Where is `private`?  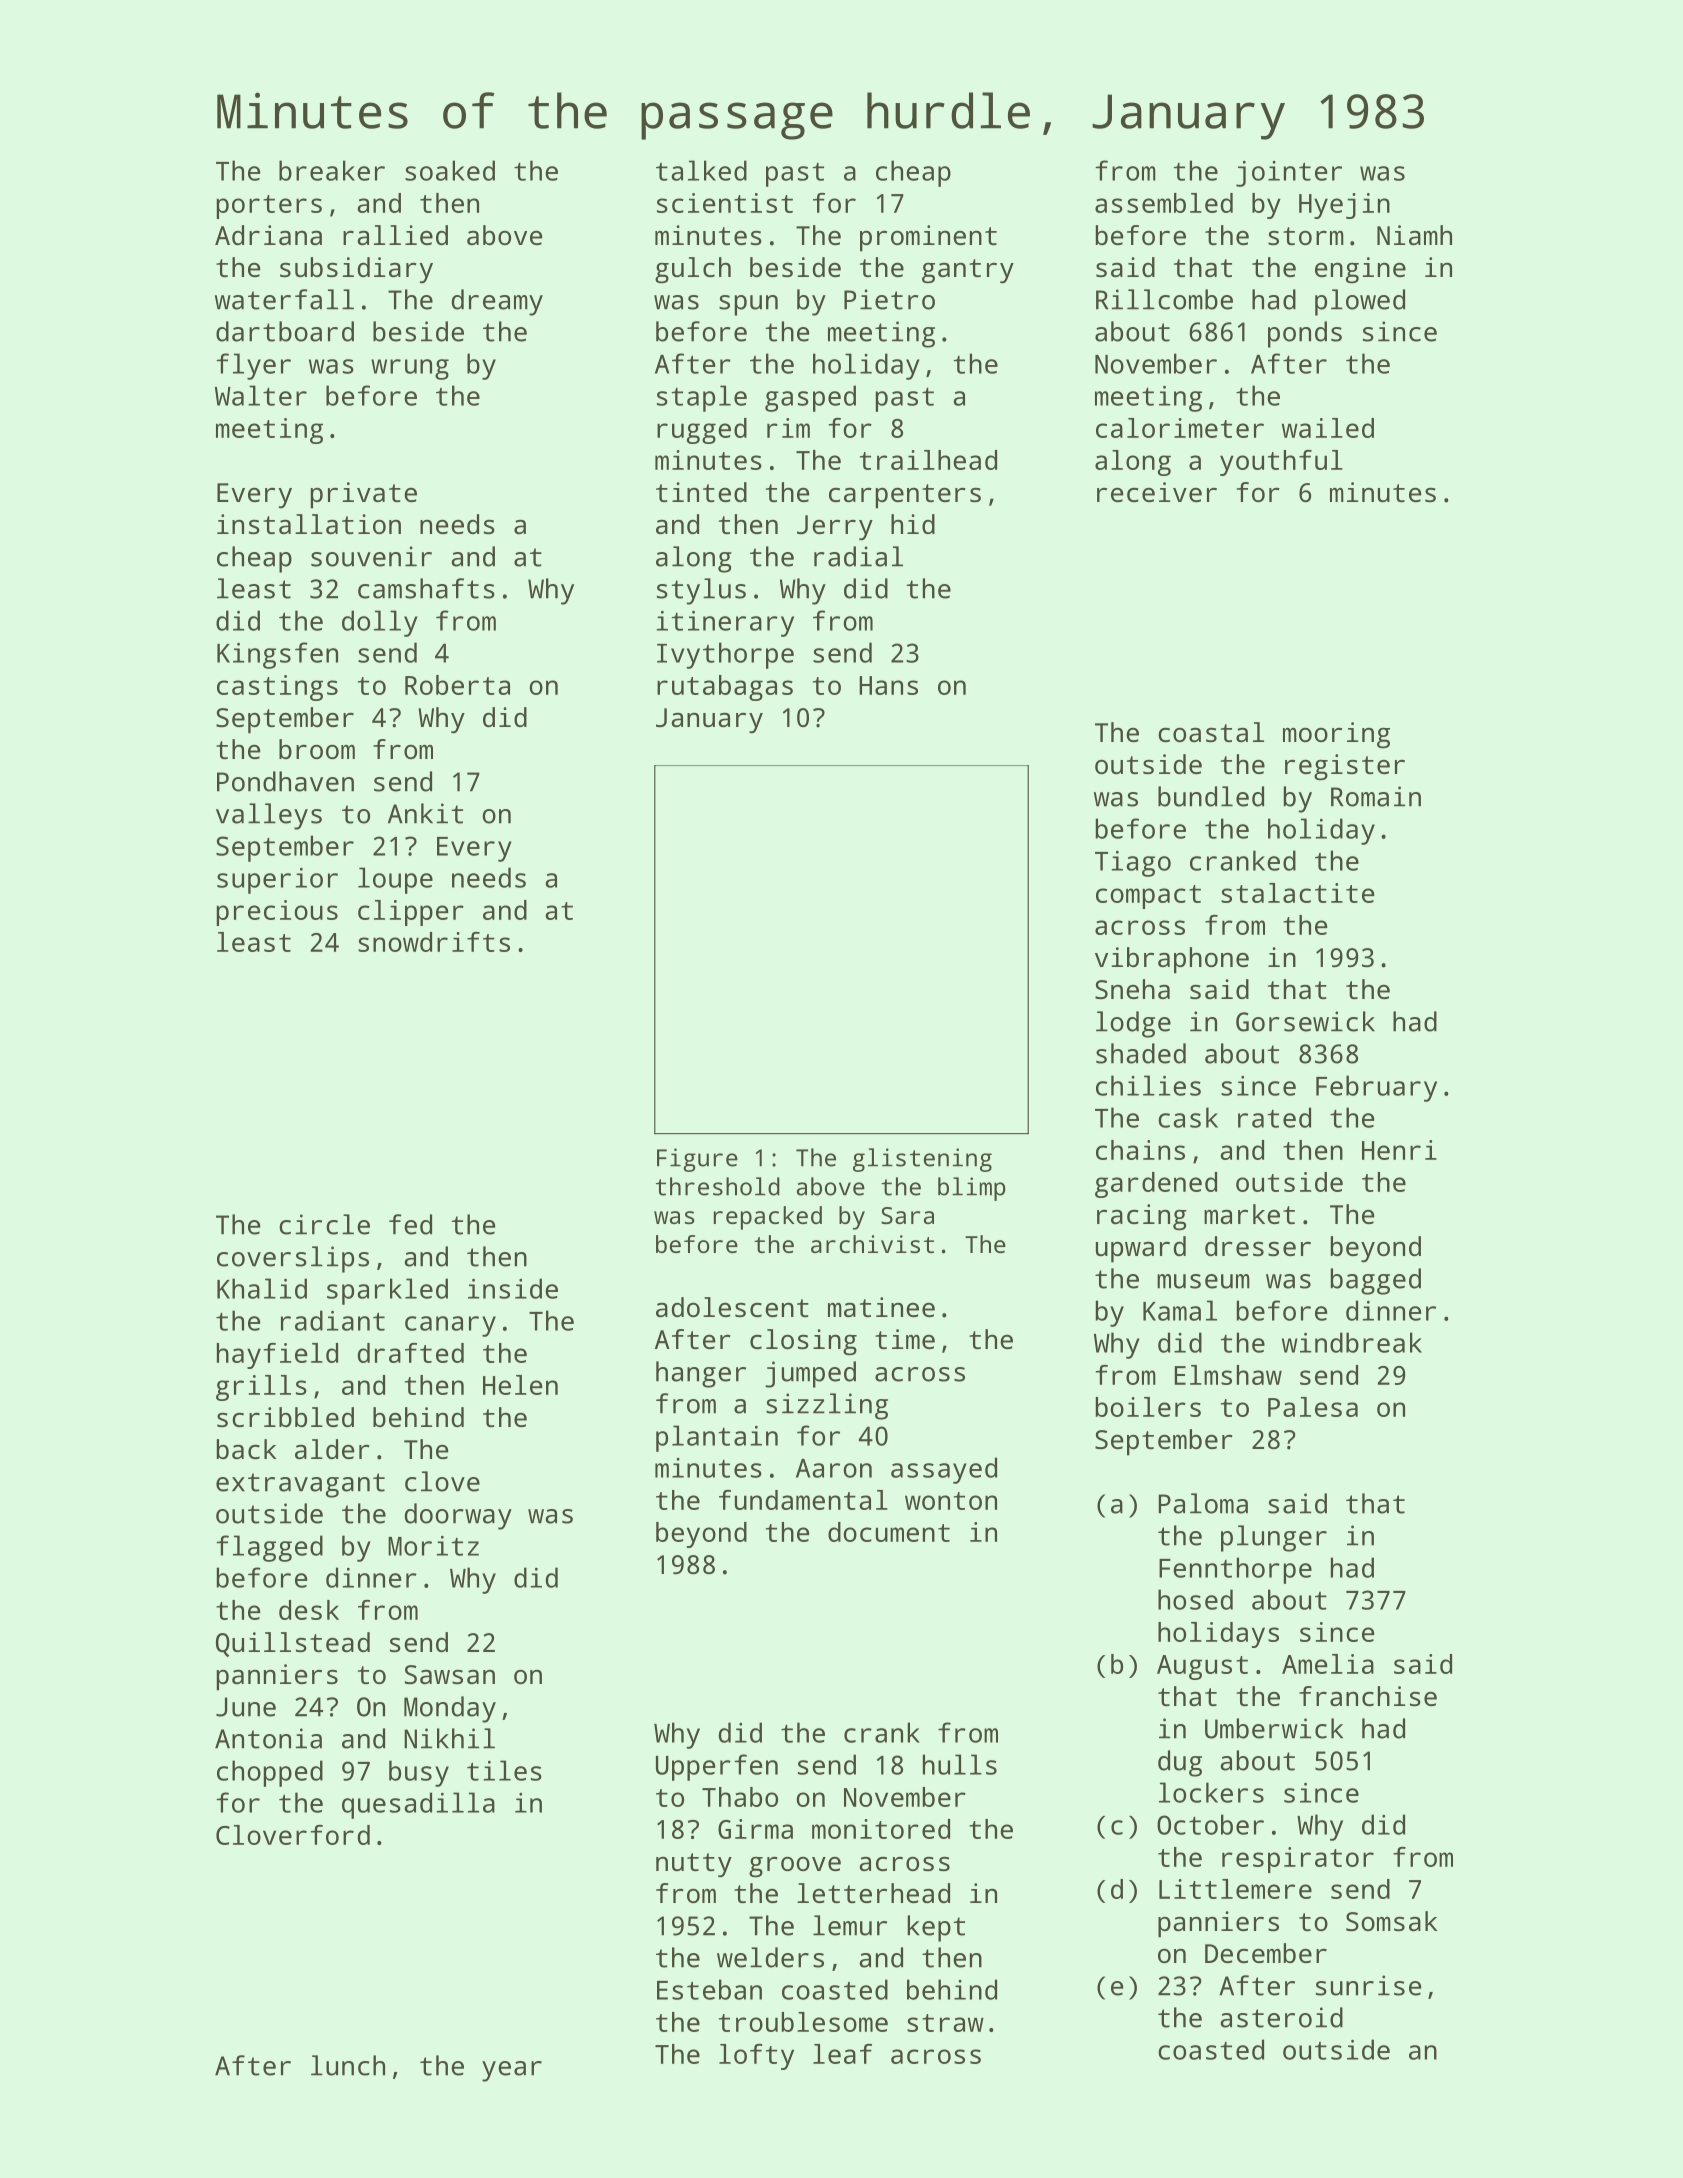 private is located at coordinates (364, 495).
